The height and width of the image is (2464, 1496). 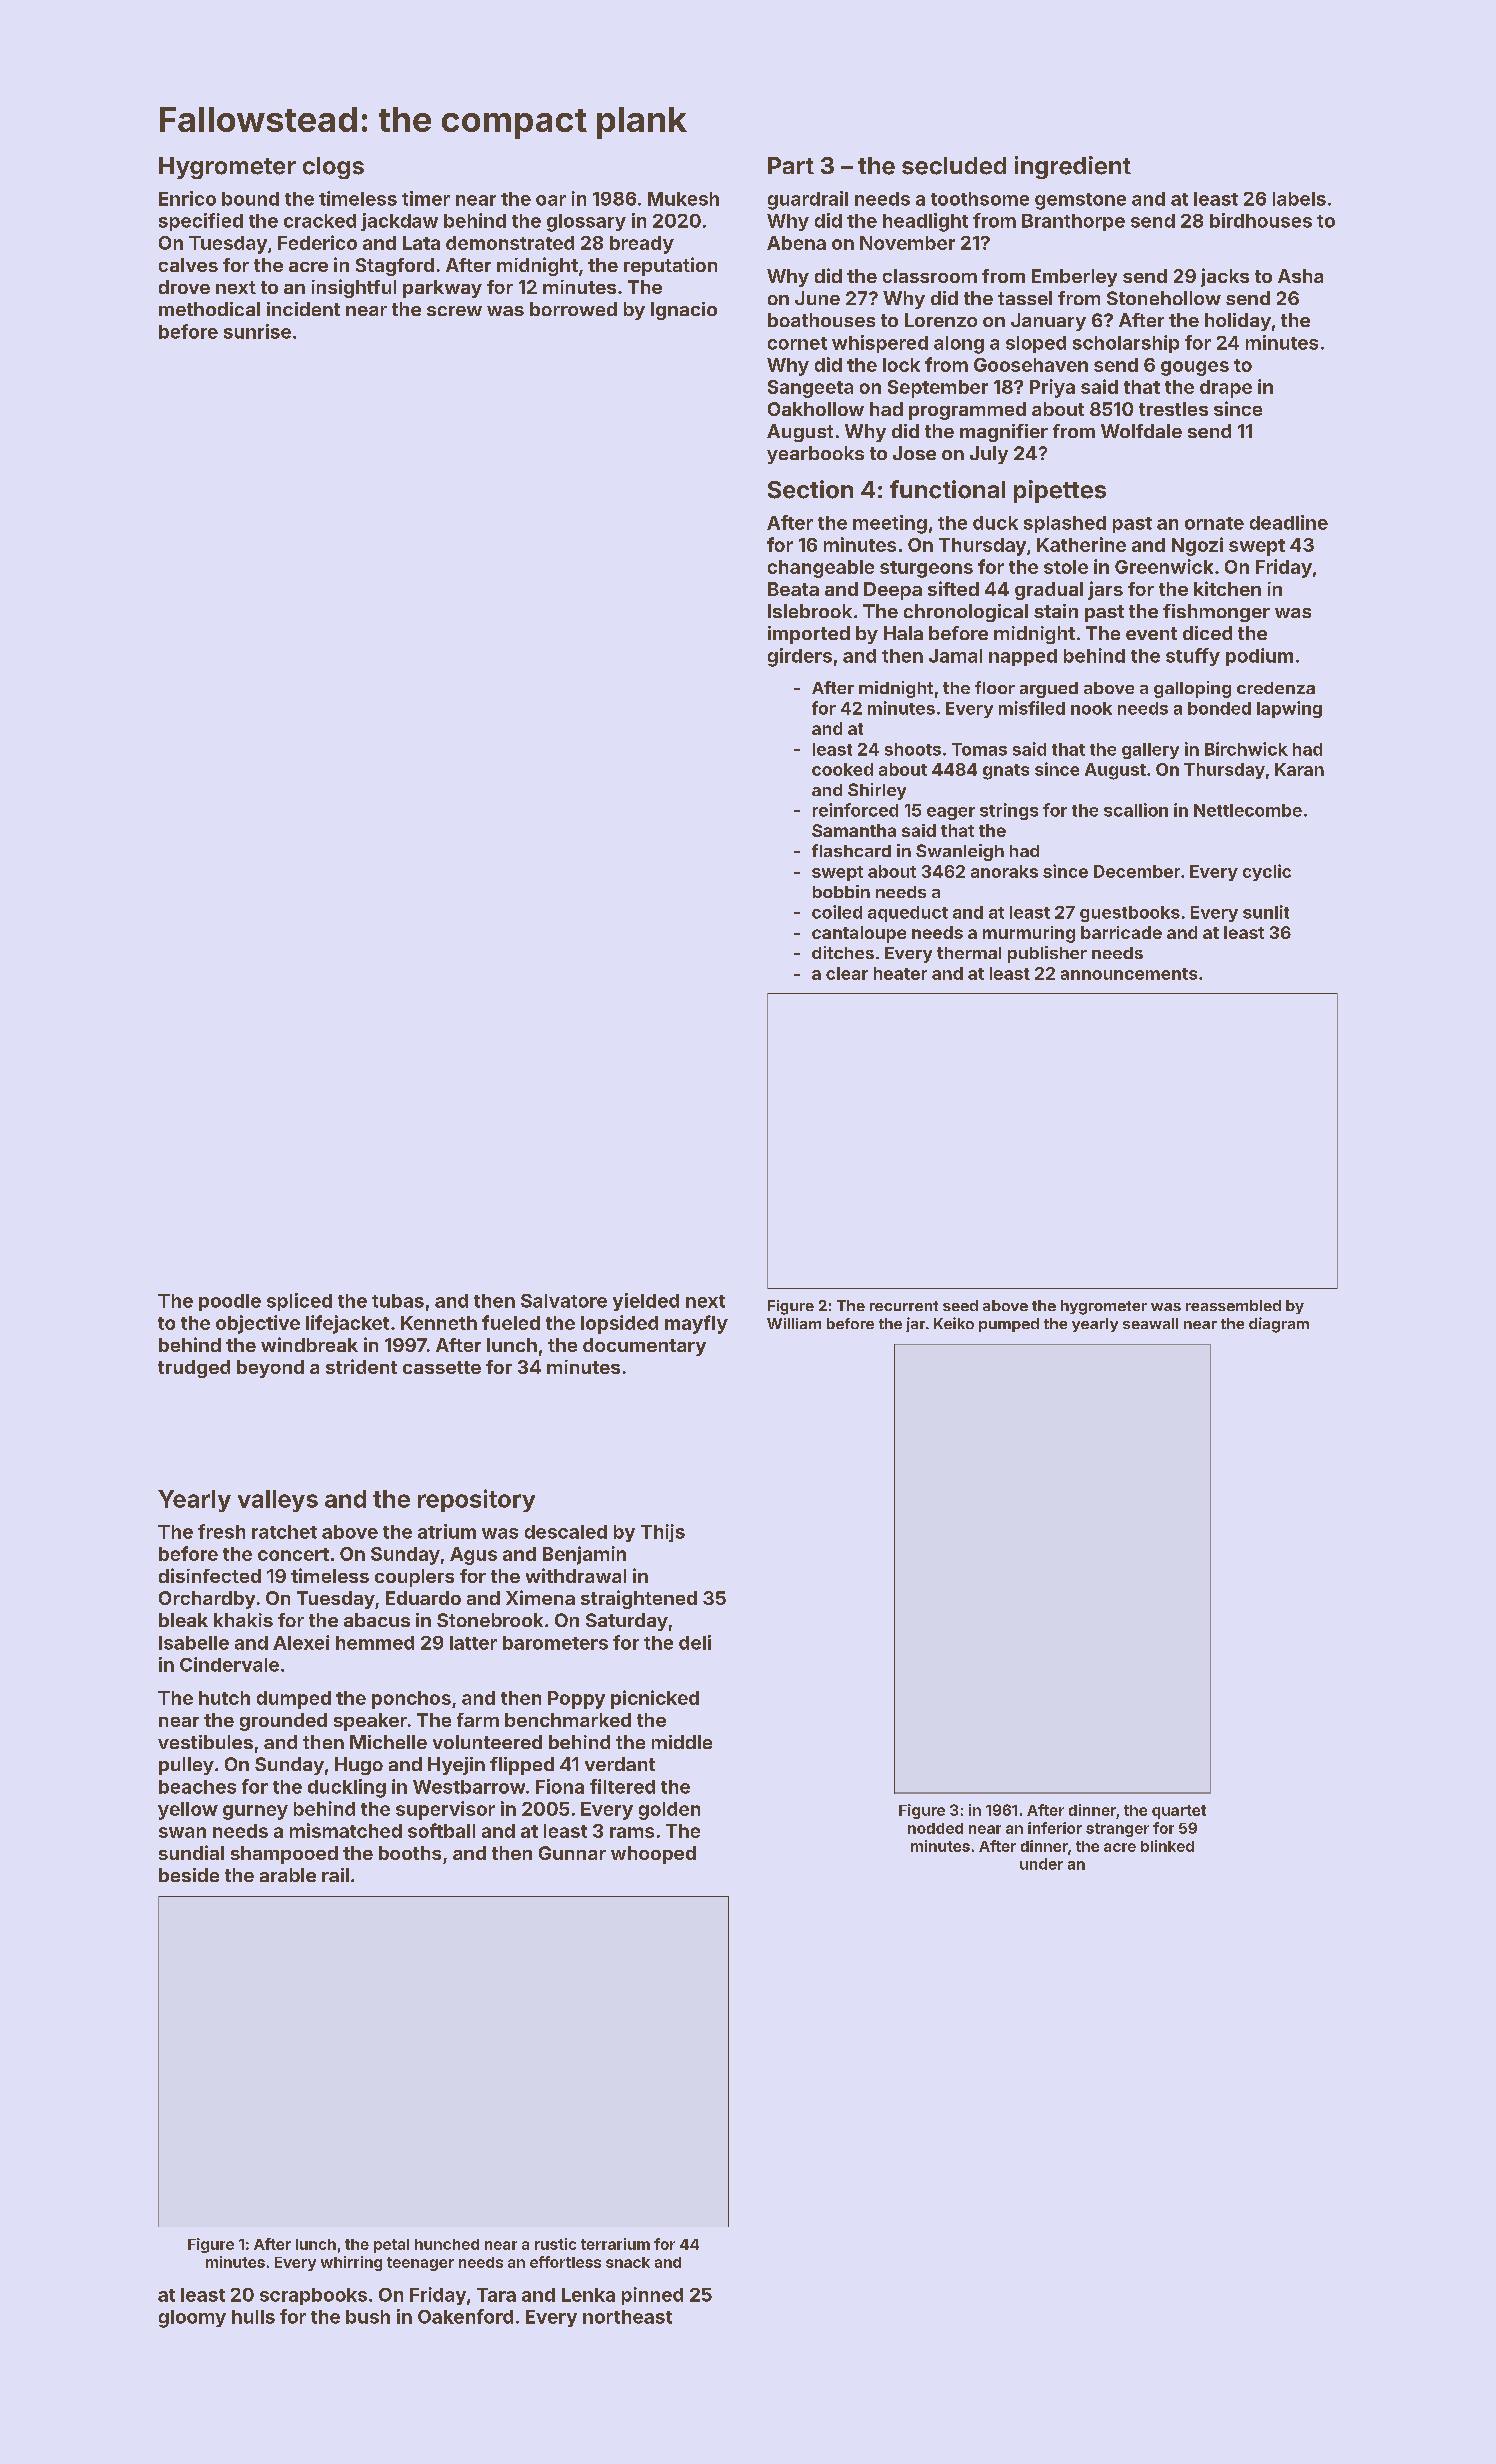 I want to click on Beata, so click(x=793, y=589).
